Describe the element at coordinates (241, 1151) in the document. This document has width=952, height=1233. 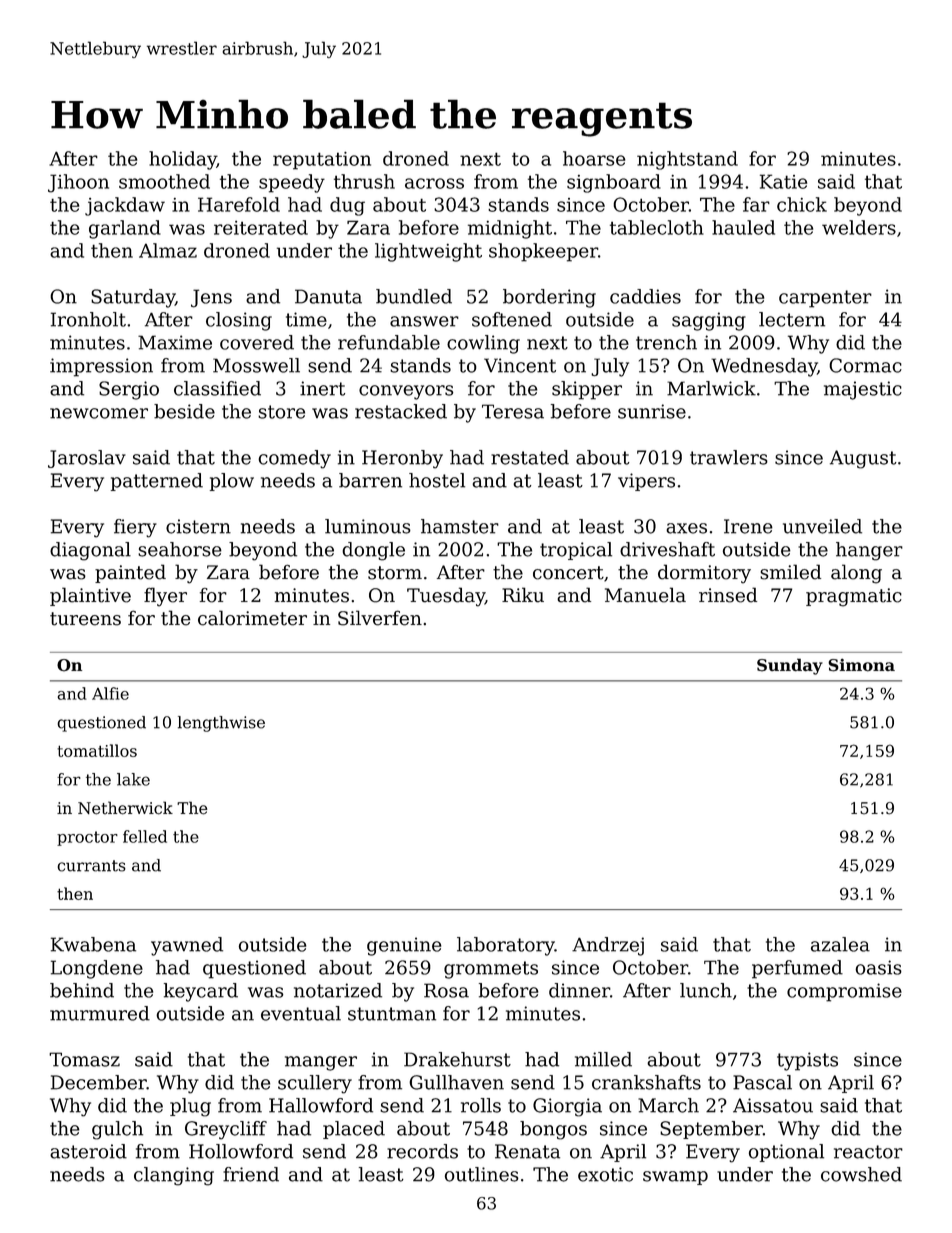
I see `Hollowford` at that location.
